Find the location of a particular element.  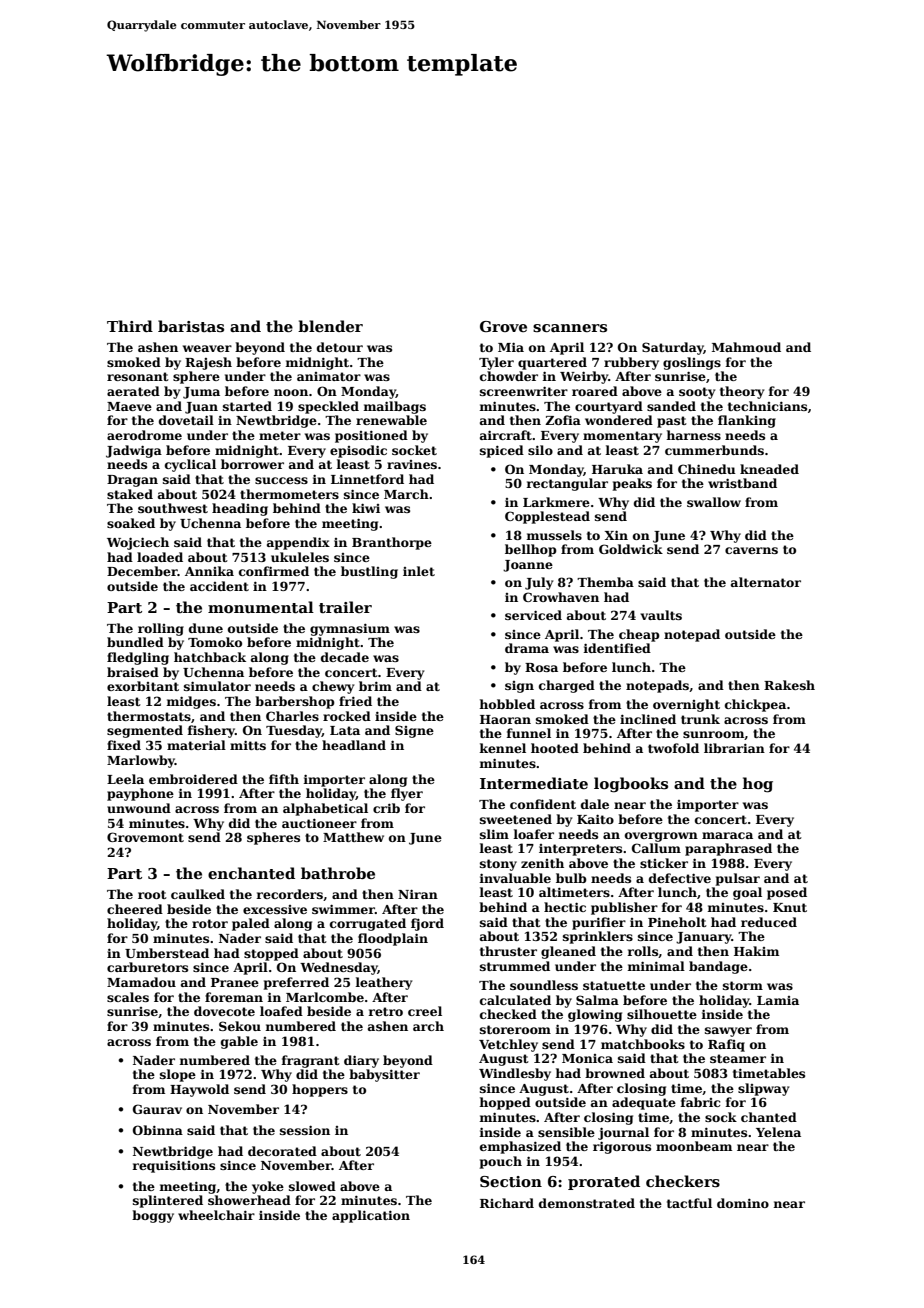

hog is located at coordinates (758, 785).
